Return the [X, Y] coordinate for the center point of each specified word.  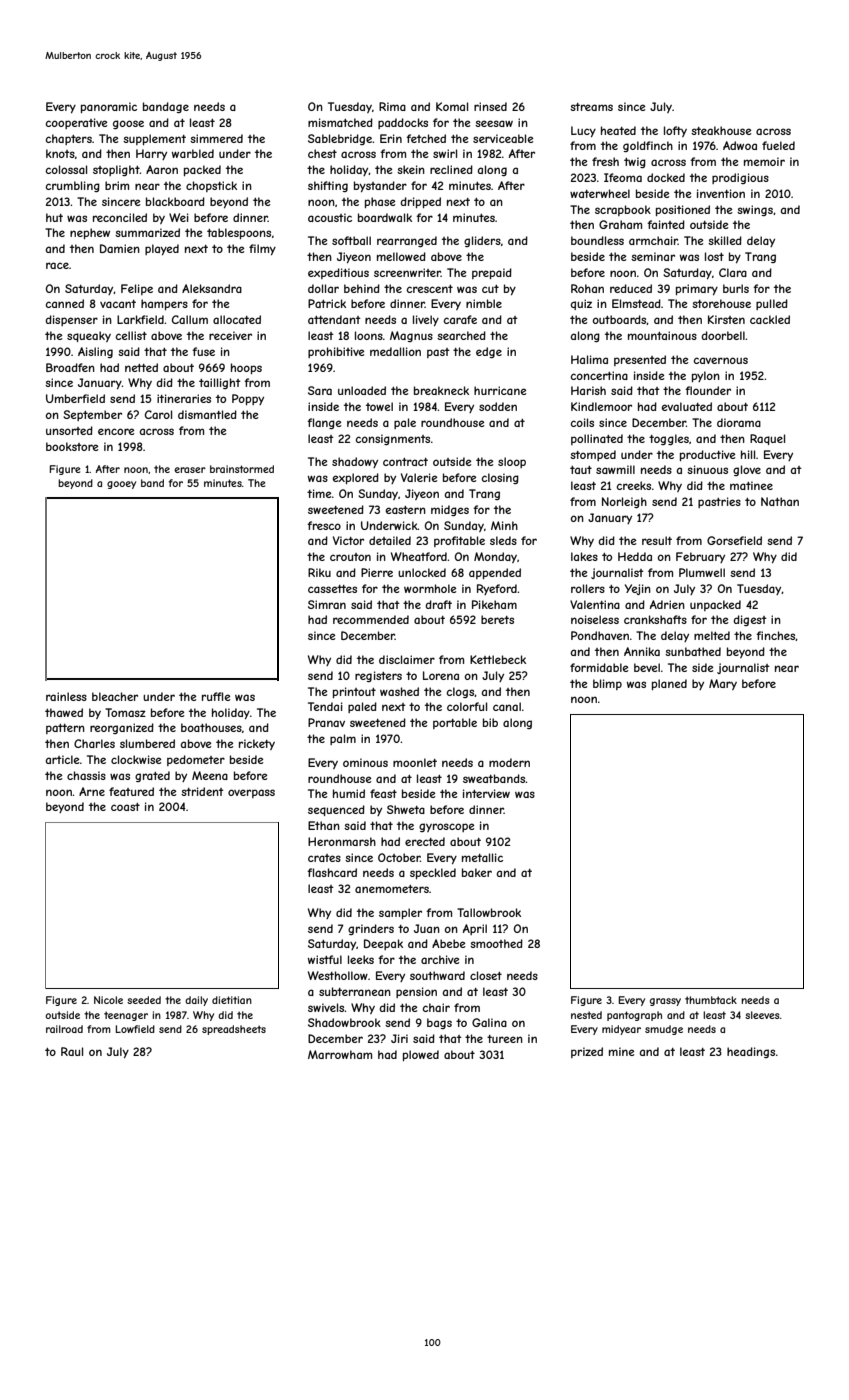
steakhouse [721, 130]
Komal [452, 106]
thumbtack [711, 1000]
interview [486, 793]
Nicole [108, 1000]
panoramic [109, 107]
